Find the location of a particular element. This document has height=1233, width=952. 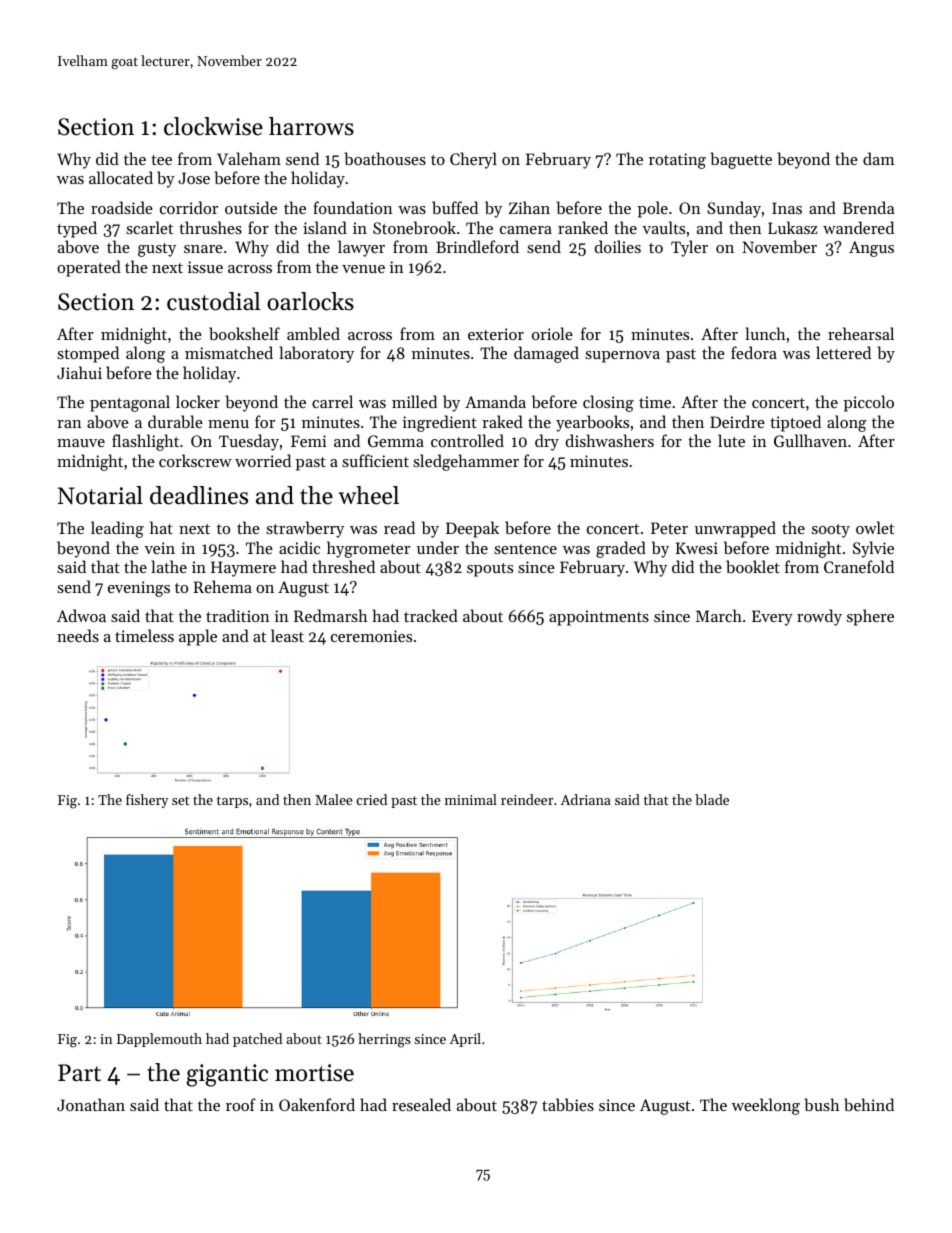

Adriana is located at coordinates (586, 799).
